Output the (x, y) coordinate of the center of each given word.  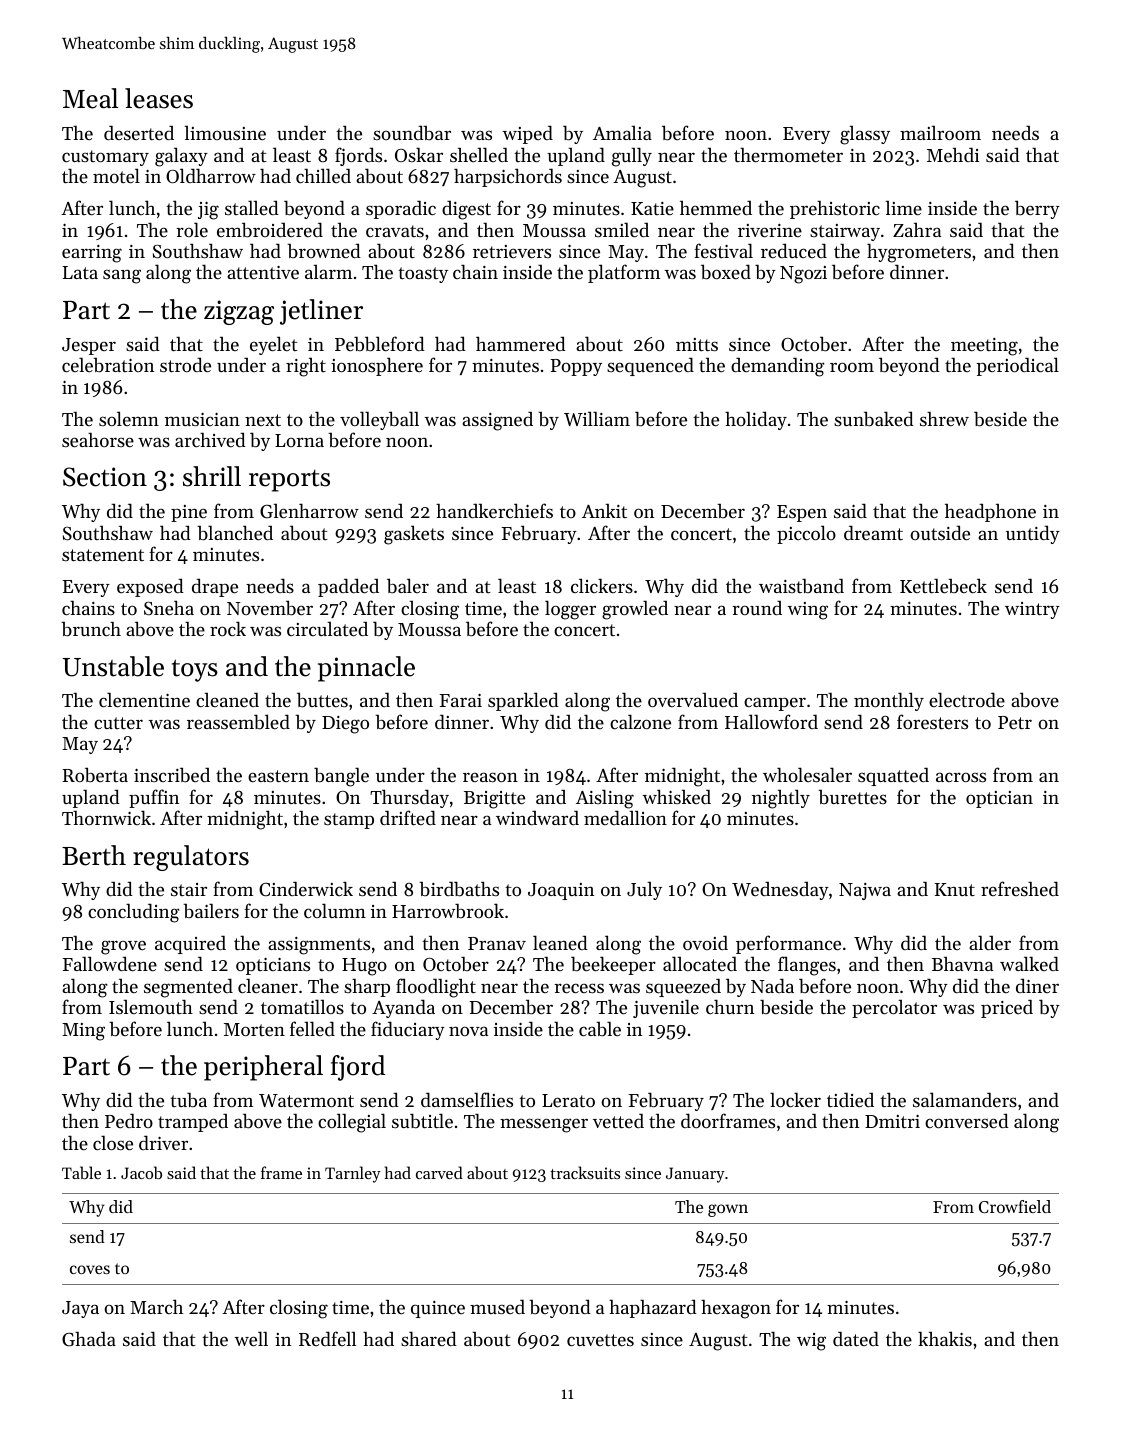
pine (189, 513)
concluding (133, 913)
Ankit (604, 510)
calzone (640, 721)
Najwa (865, 891)
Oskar (419, 154)
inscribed (172, 775)
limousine (225, 132)
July (644, 890)
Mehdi (953, 154)
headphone (990, 512)
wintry (1032, 610)
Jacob (141, 1172)
